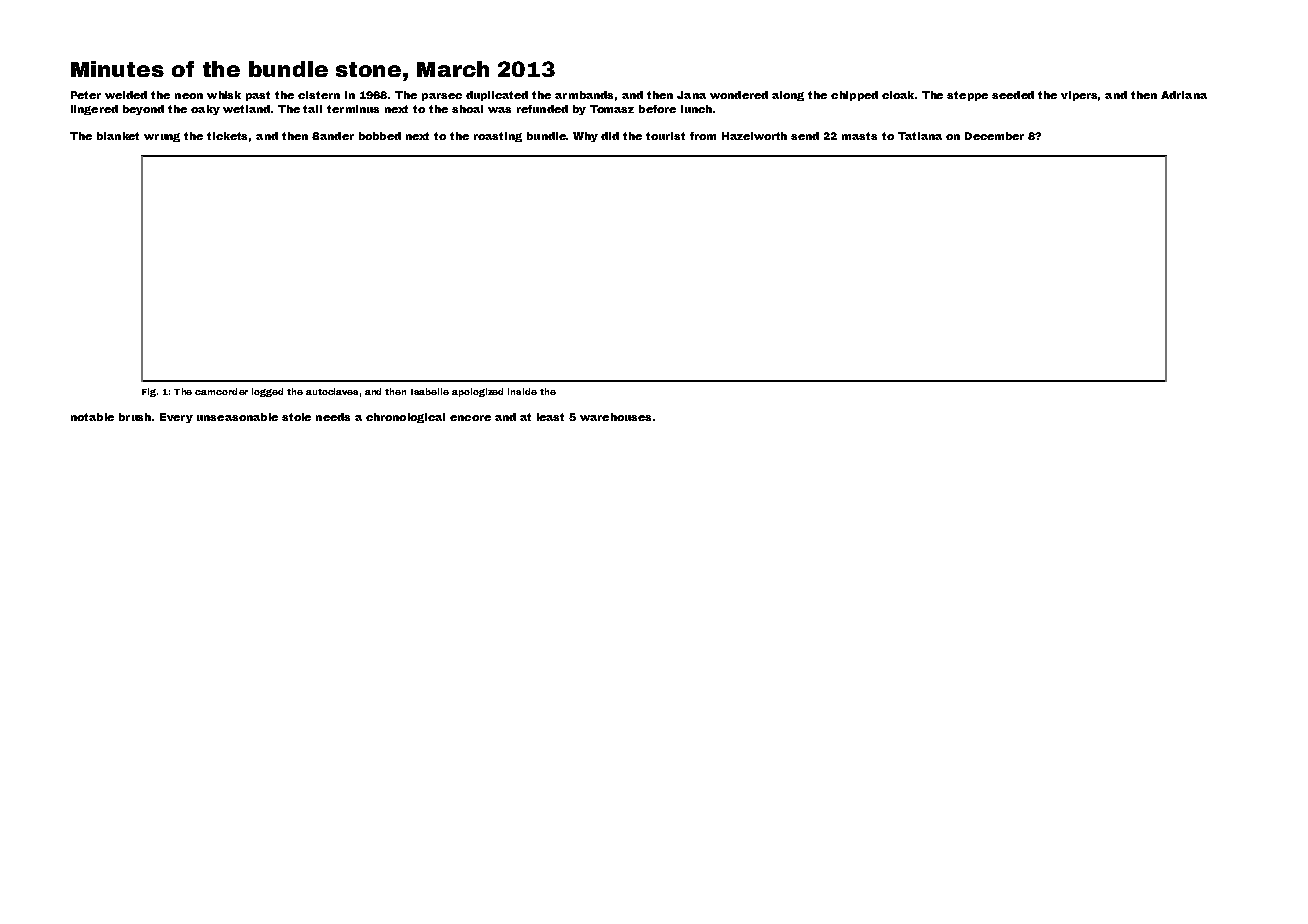 This screenshot has width=1308, height=924. What do you see at coordinates (615, 417) in the screenshot?
I see `warehouses` at bounding box center [615, 417].
